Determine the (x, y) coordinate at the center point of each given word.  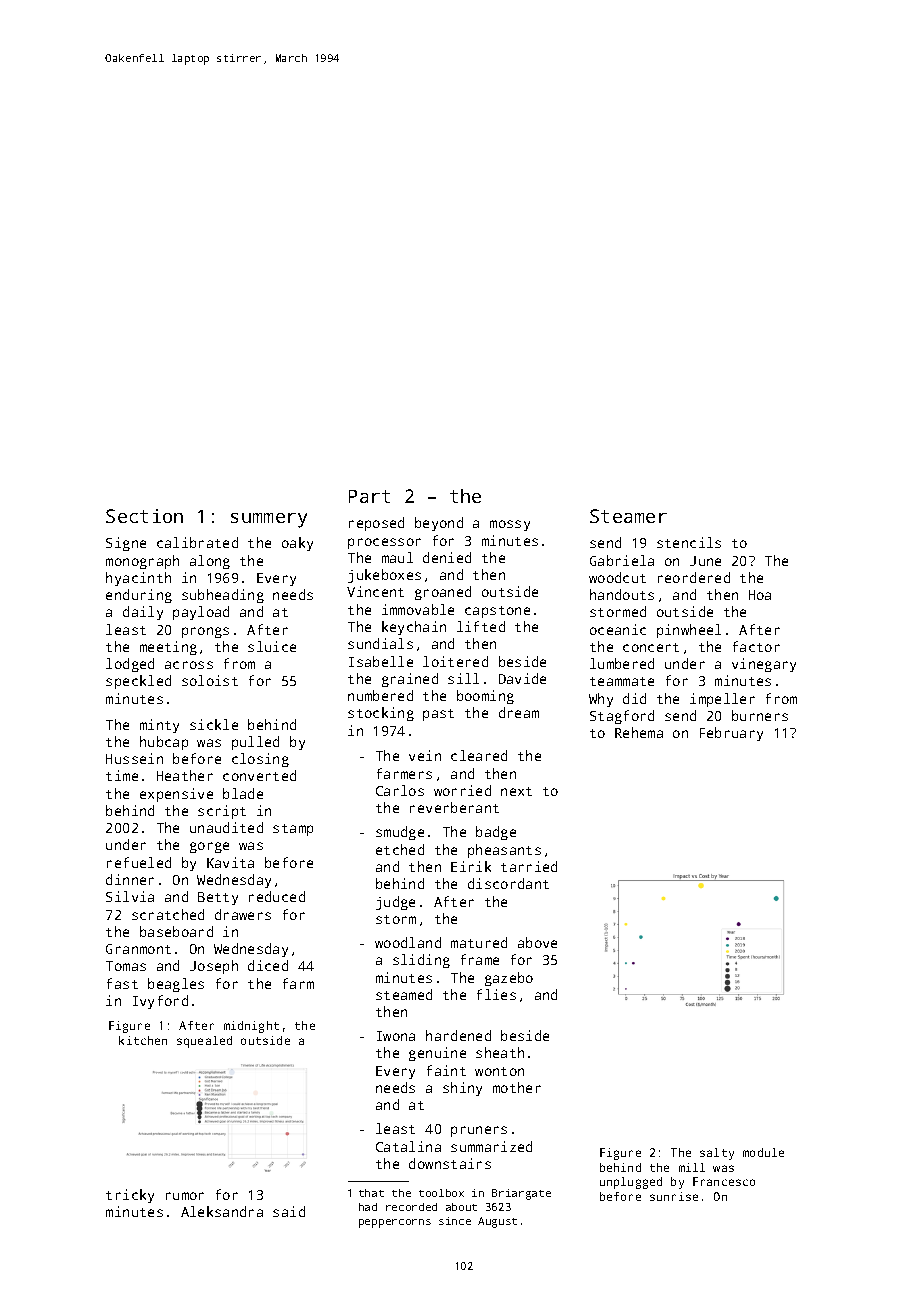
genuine (437, 1054)
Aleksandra (222, 1211)
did (634, 698)
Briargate (521, 1194)
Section (144, 516)
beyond (439, 524)
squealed (204, 1042)
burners (760, 715)
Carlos (400, 790)
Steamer (628, 516)
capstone (497, 612)
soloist (210, 680)
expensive (176, 795)
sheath (500, 1052)
